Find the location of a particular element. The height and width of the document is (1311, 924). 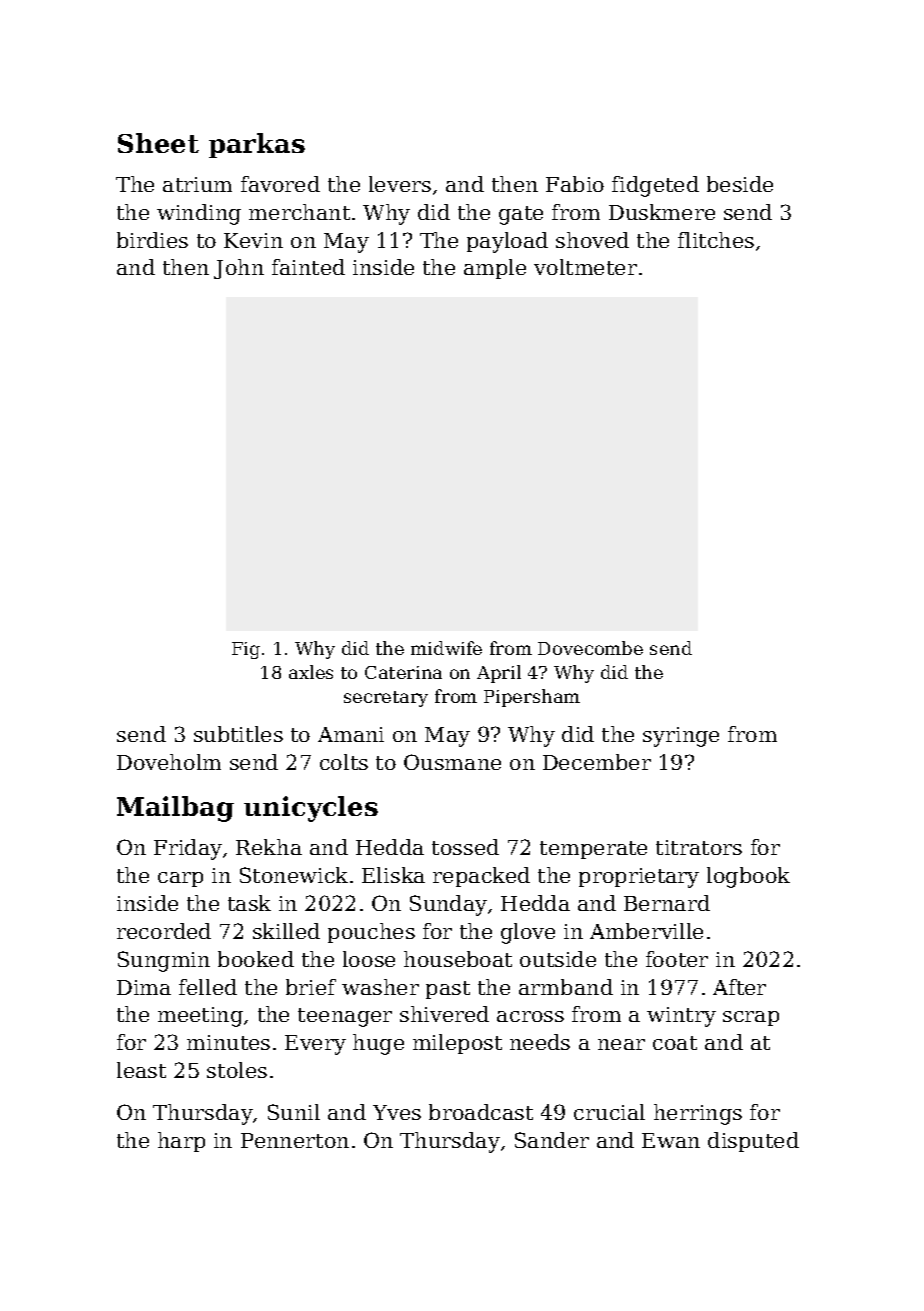

Fig is located at coordinates (246, 650).
